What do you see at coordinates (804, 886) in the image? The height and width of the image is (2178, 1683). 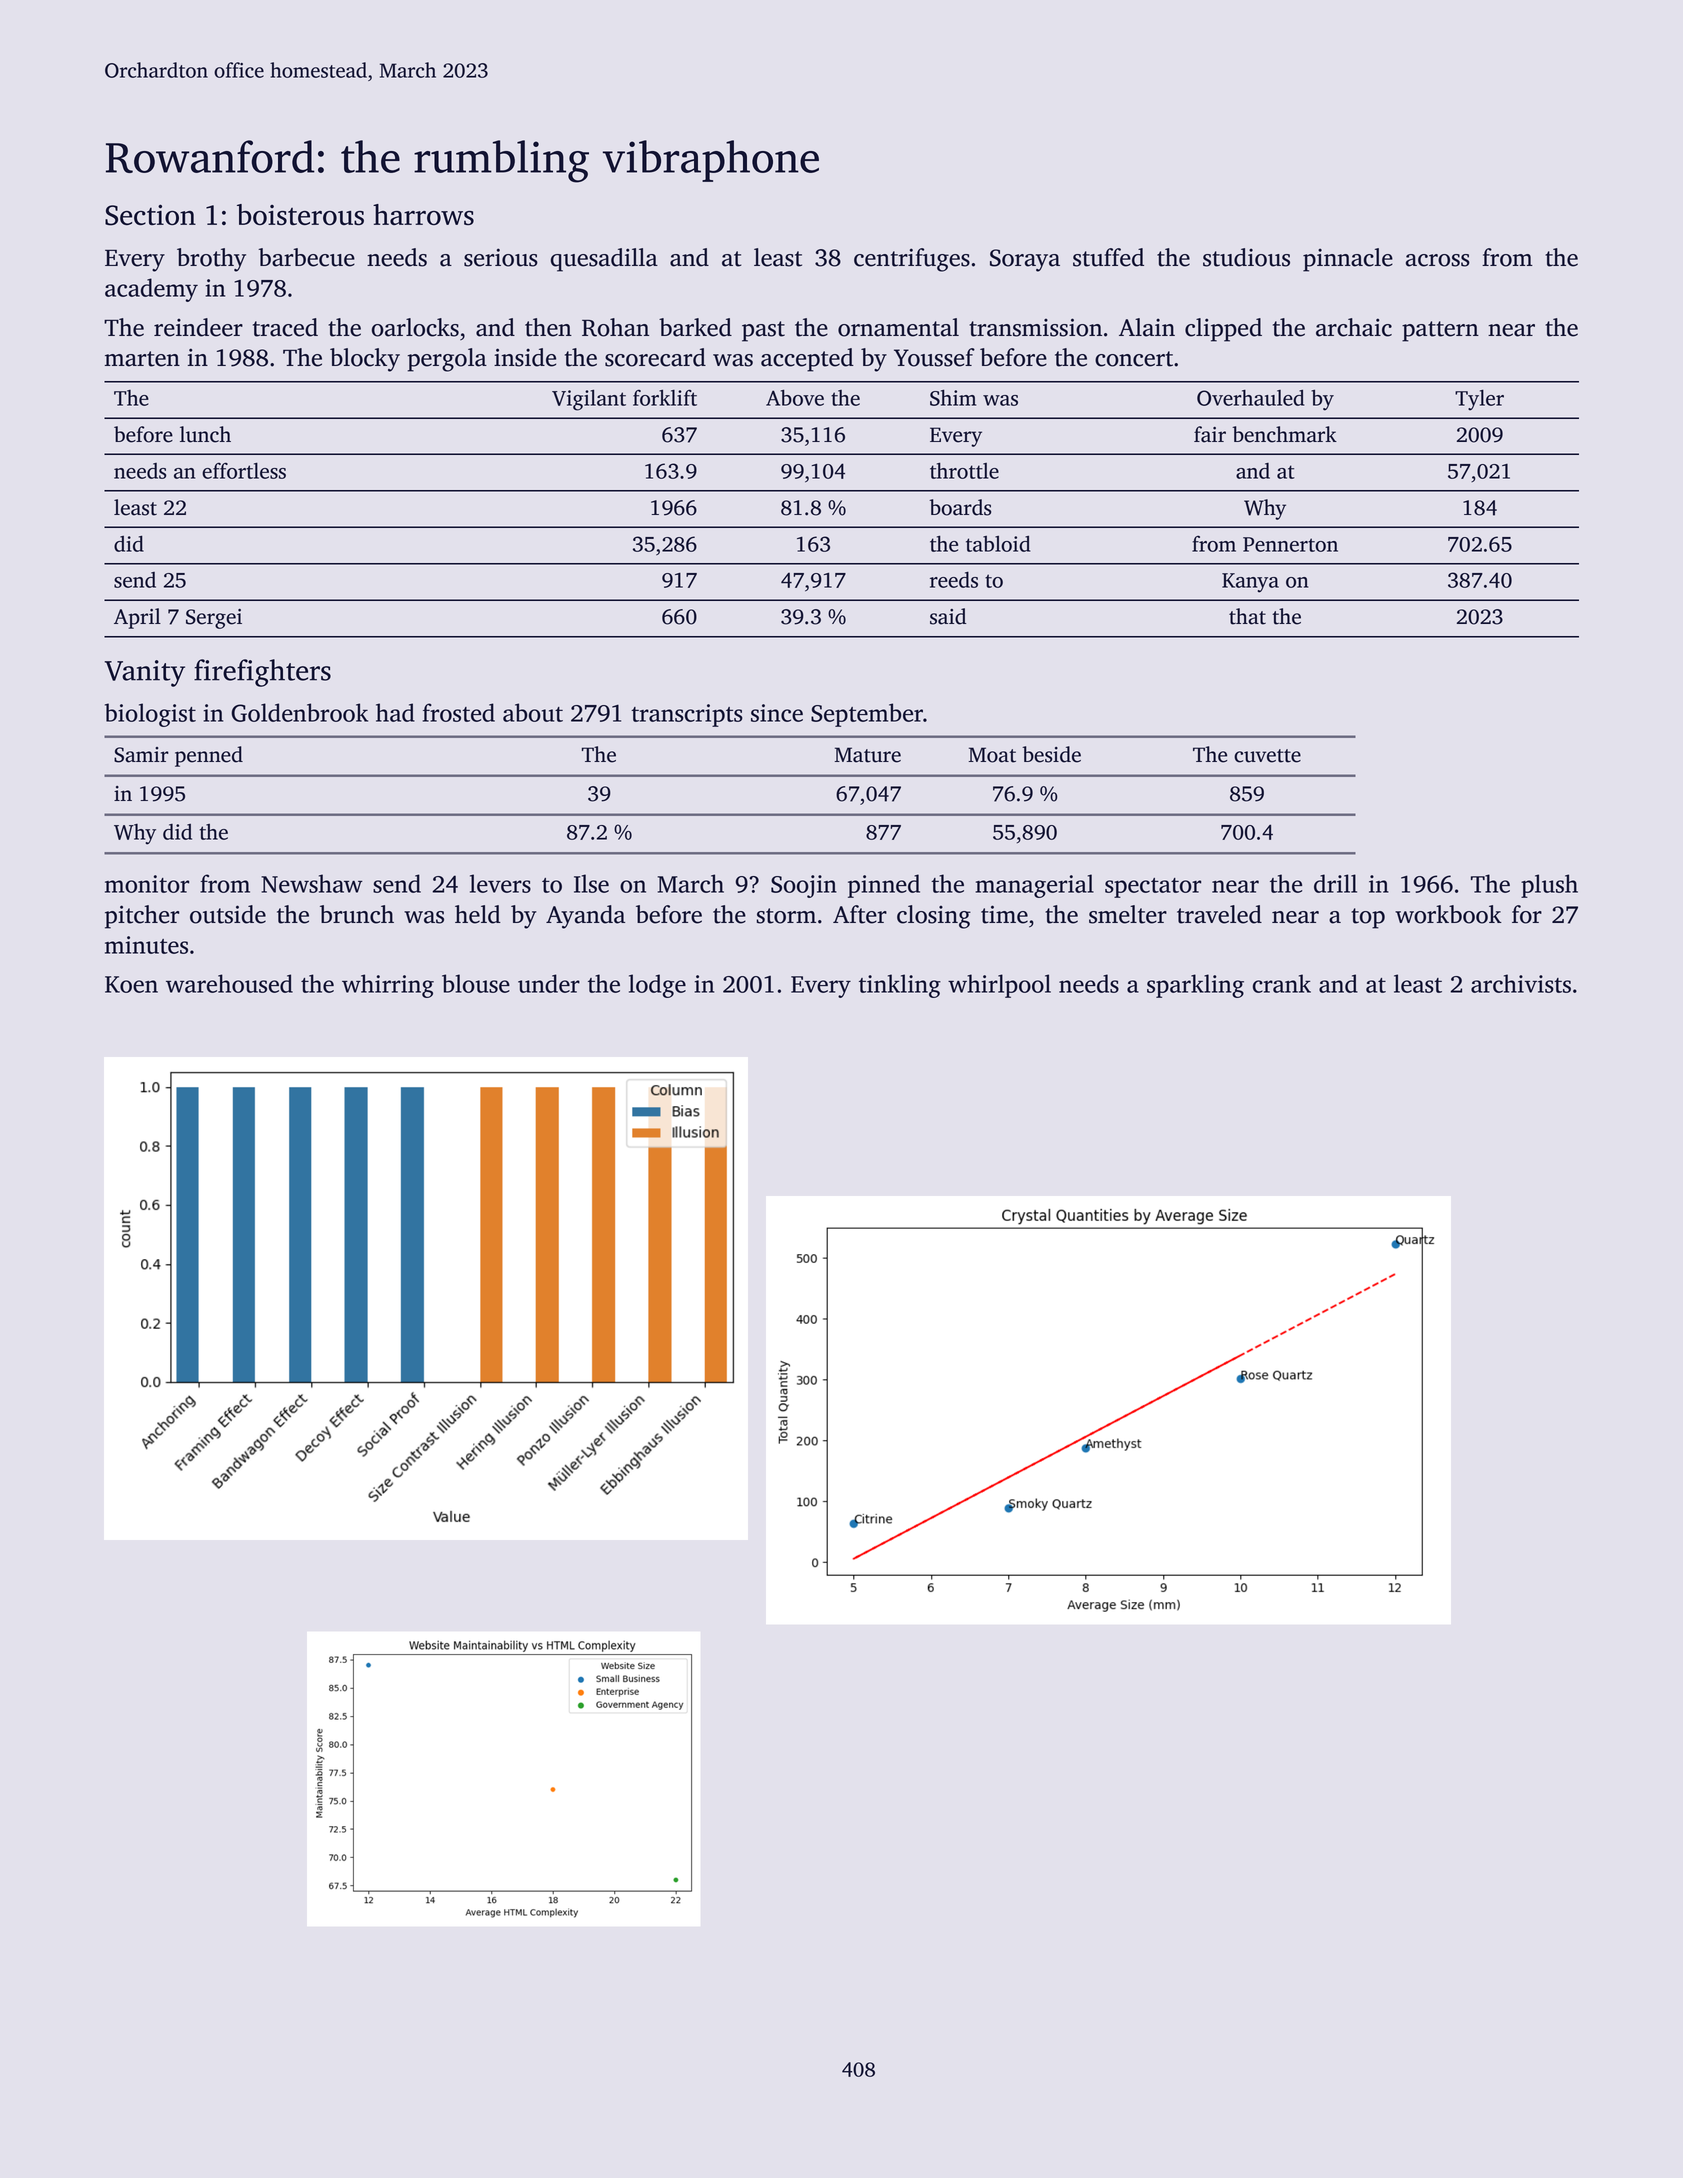 I see `Soojin` at bounding box center [804, 886].
